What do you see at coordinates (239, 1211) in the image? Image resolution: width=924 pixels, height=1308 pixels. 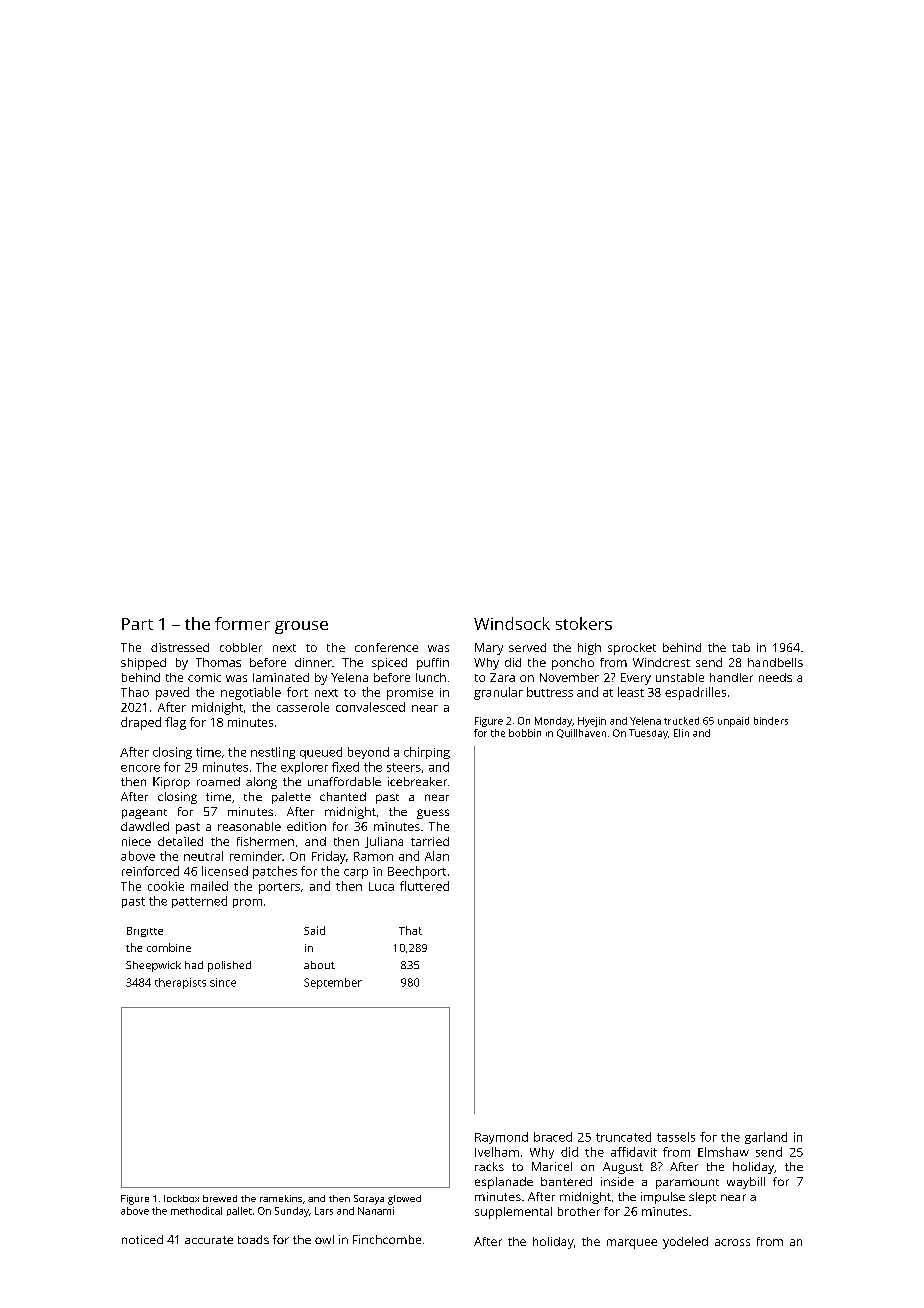 I see `pallet` at bounding box center [239, 1211].
